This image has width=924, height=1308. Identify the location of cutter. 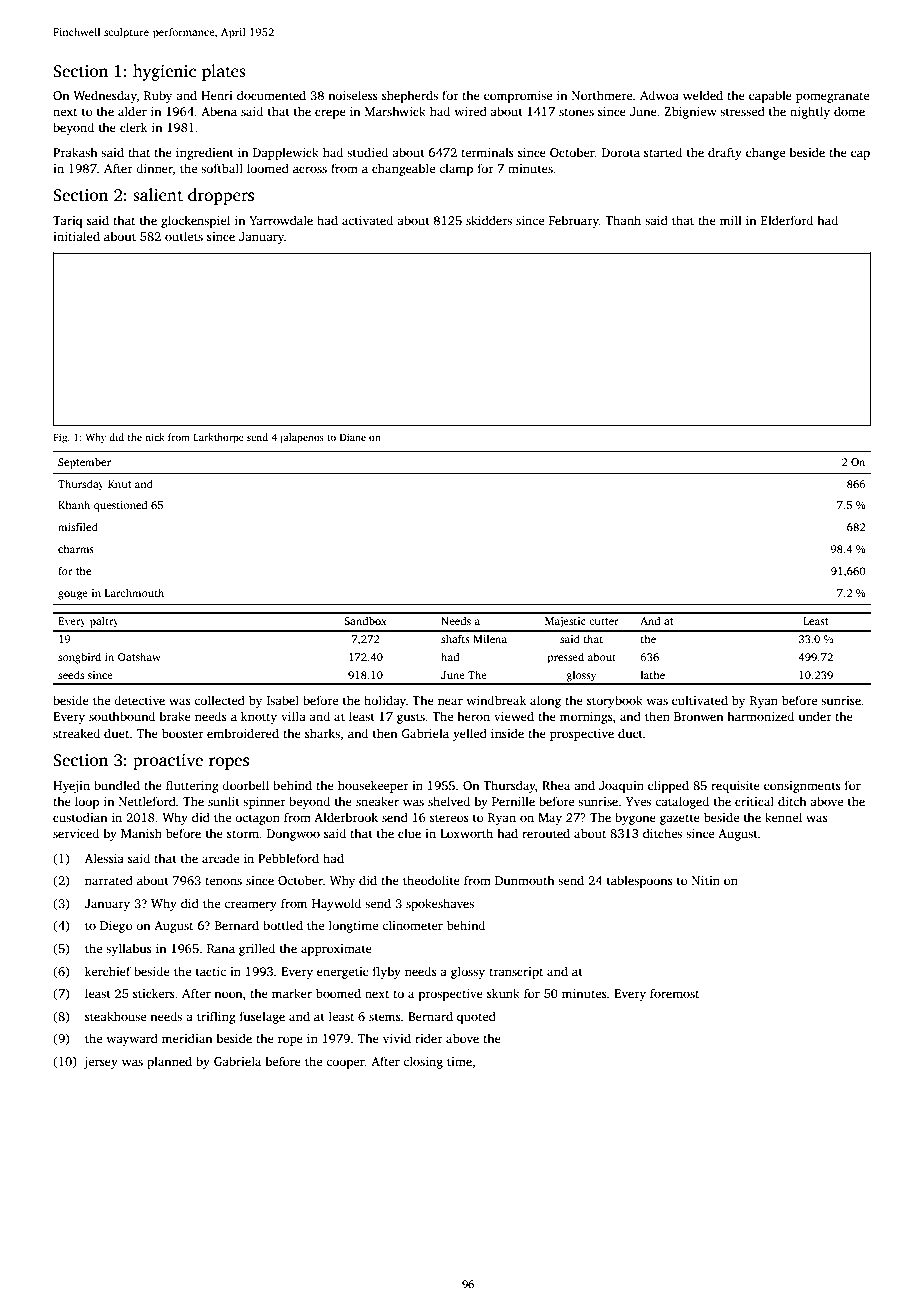
(604, 621).
